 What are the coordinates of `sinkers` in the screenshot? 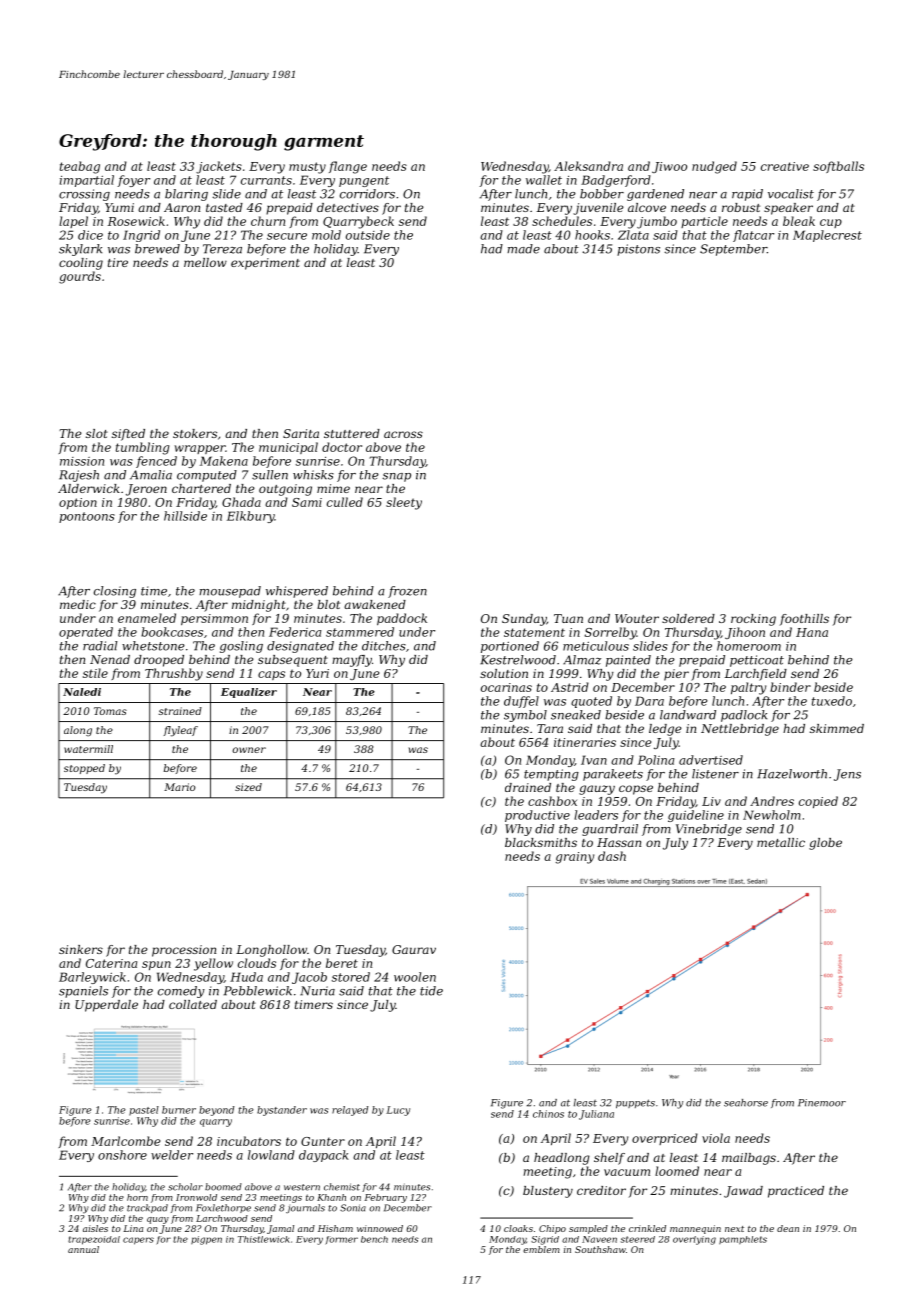 It's located at (81, 949).
